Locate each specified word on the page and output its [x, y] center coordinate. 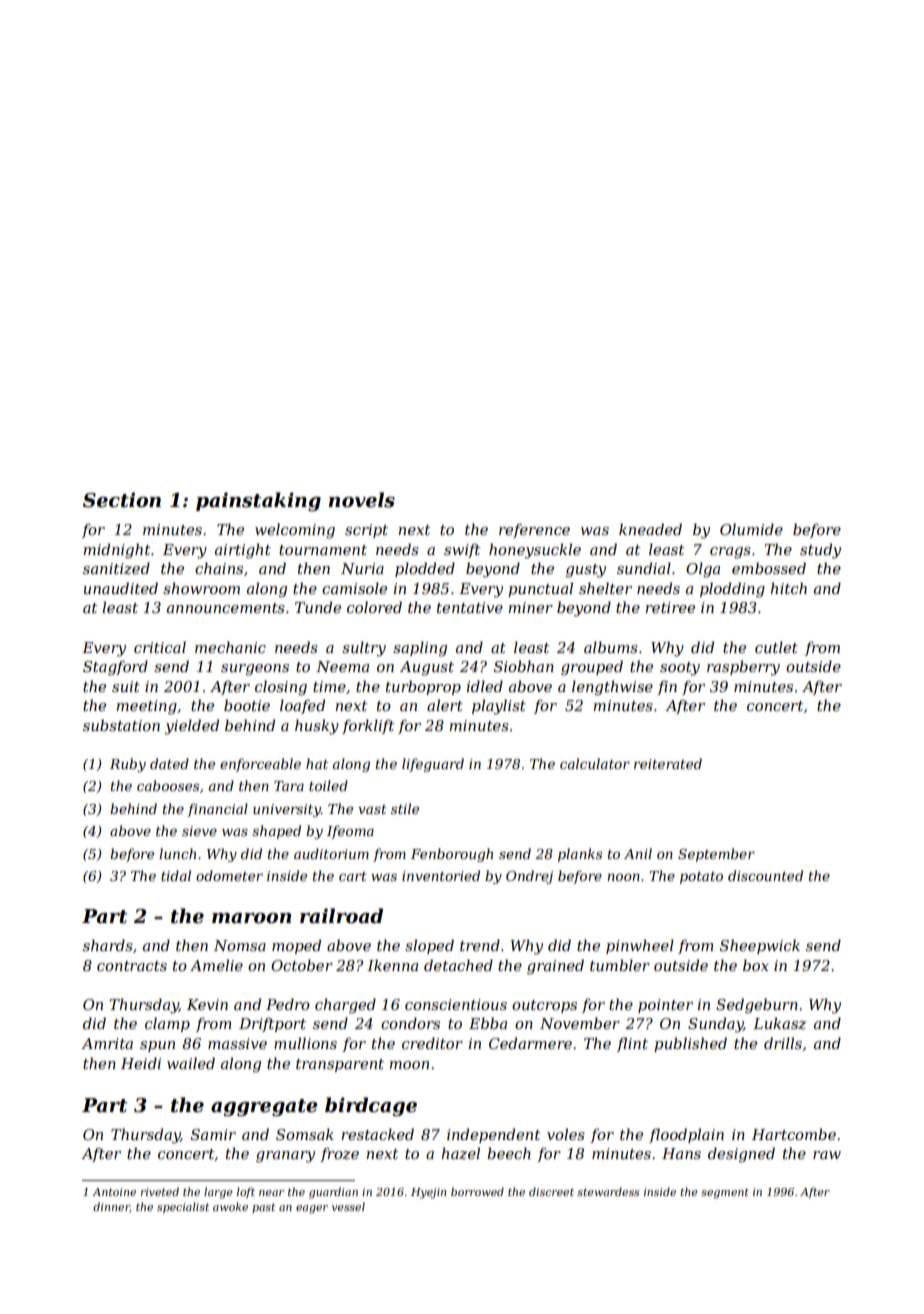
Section [122, 500]
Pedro [288, 1004]
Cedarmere [530, 1043]
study [820, 551]
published [690, 1044]
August [427, 668]
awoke [230, 1206]
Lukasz [779, 1023]
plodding [732, 590]
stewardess [608, 1191]
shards [108, 945]
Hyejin [428, 1193]
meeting [146, 707]
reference [534, 530]
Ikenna [392, 965]
